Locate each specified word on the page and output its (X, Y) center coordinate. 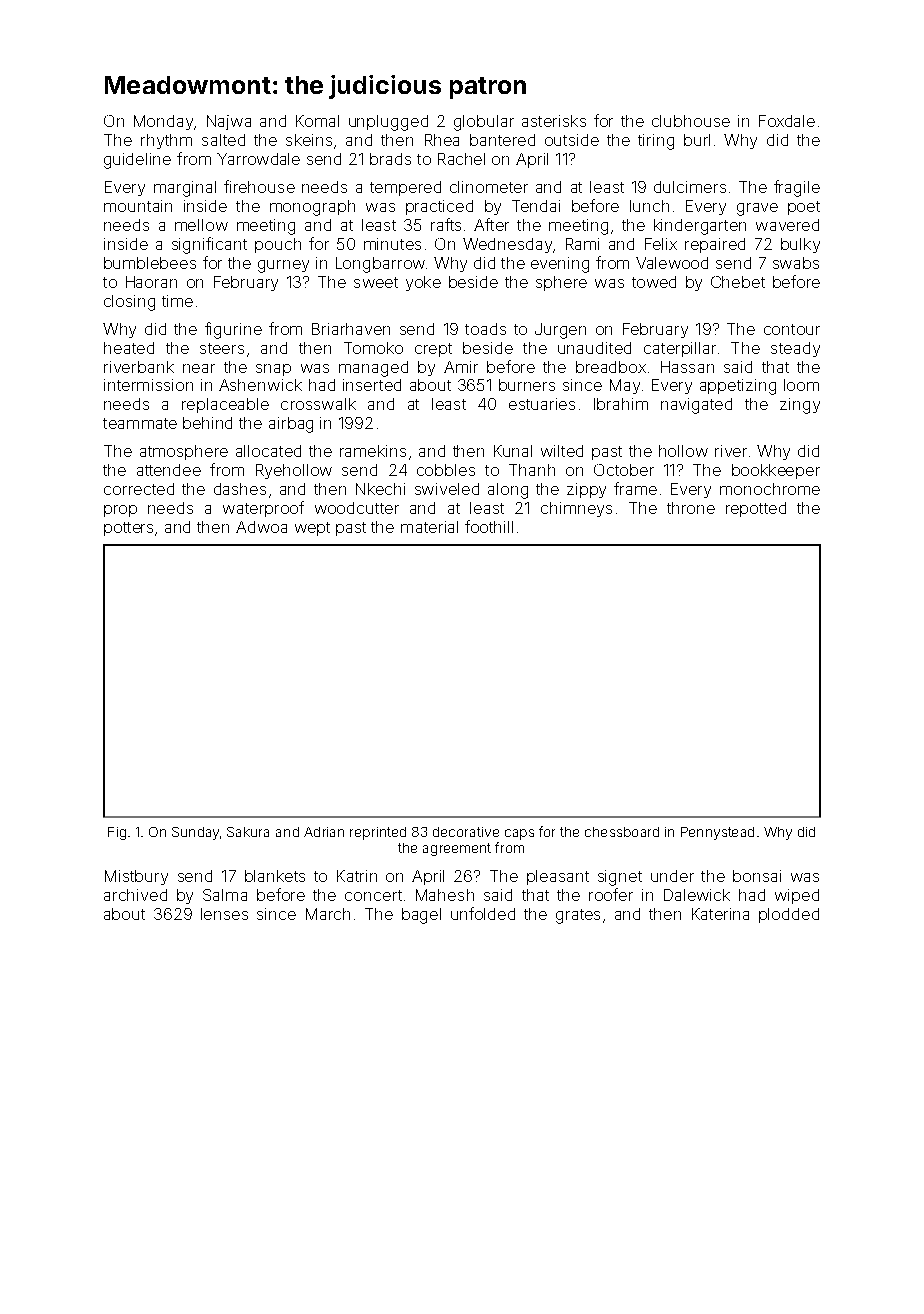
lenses (224, 914)
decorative (466, 832)
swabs (796, 263)
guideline (137, 161)
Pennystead (717, 833)
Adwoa (261, 527)
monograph (312, 208)
